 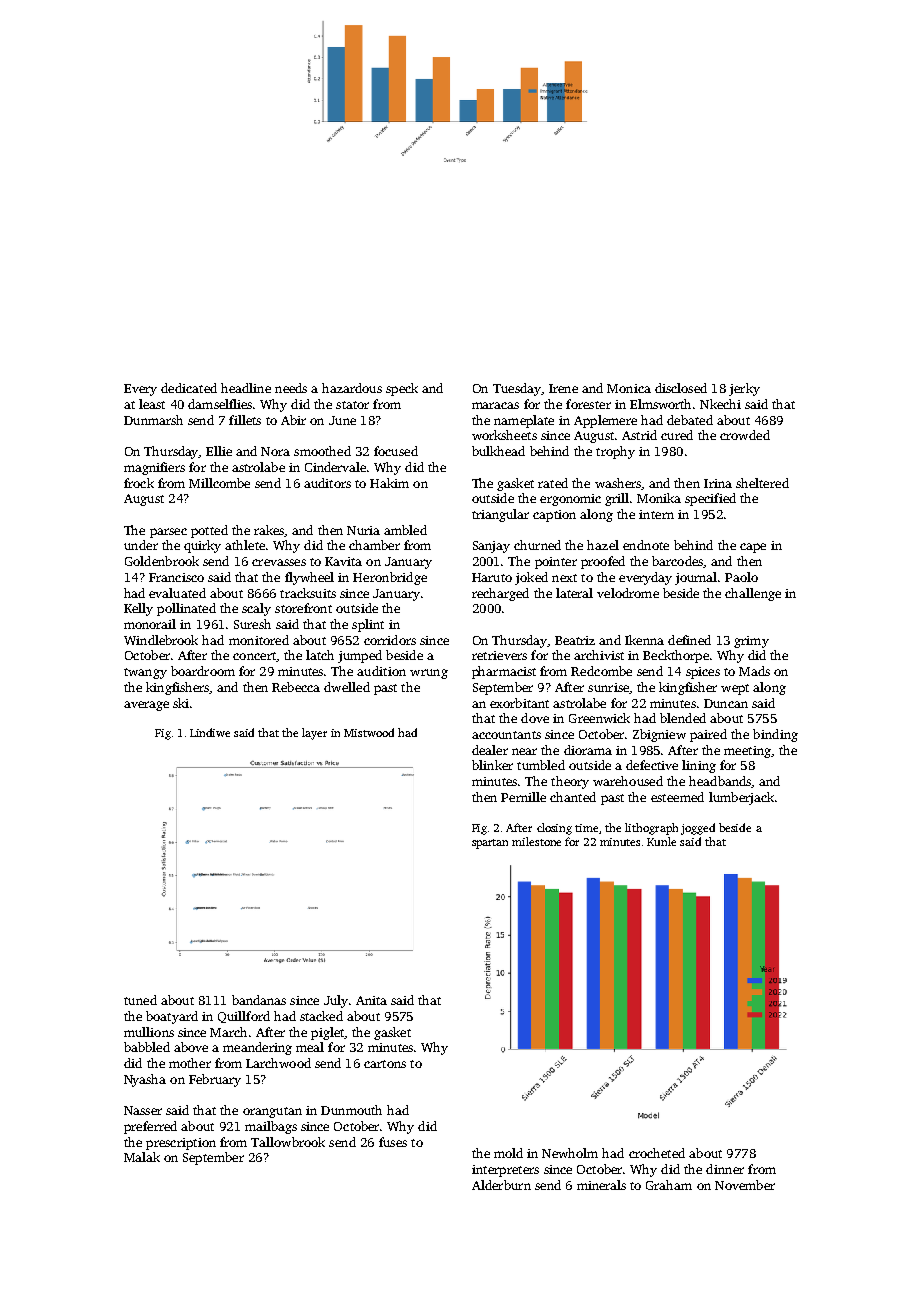 I want to click on Kelly, so click(x=138, y=609).
